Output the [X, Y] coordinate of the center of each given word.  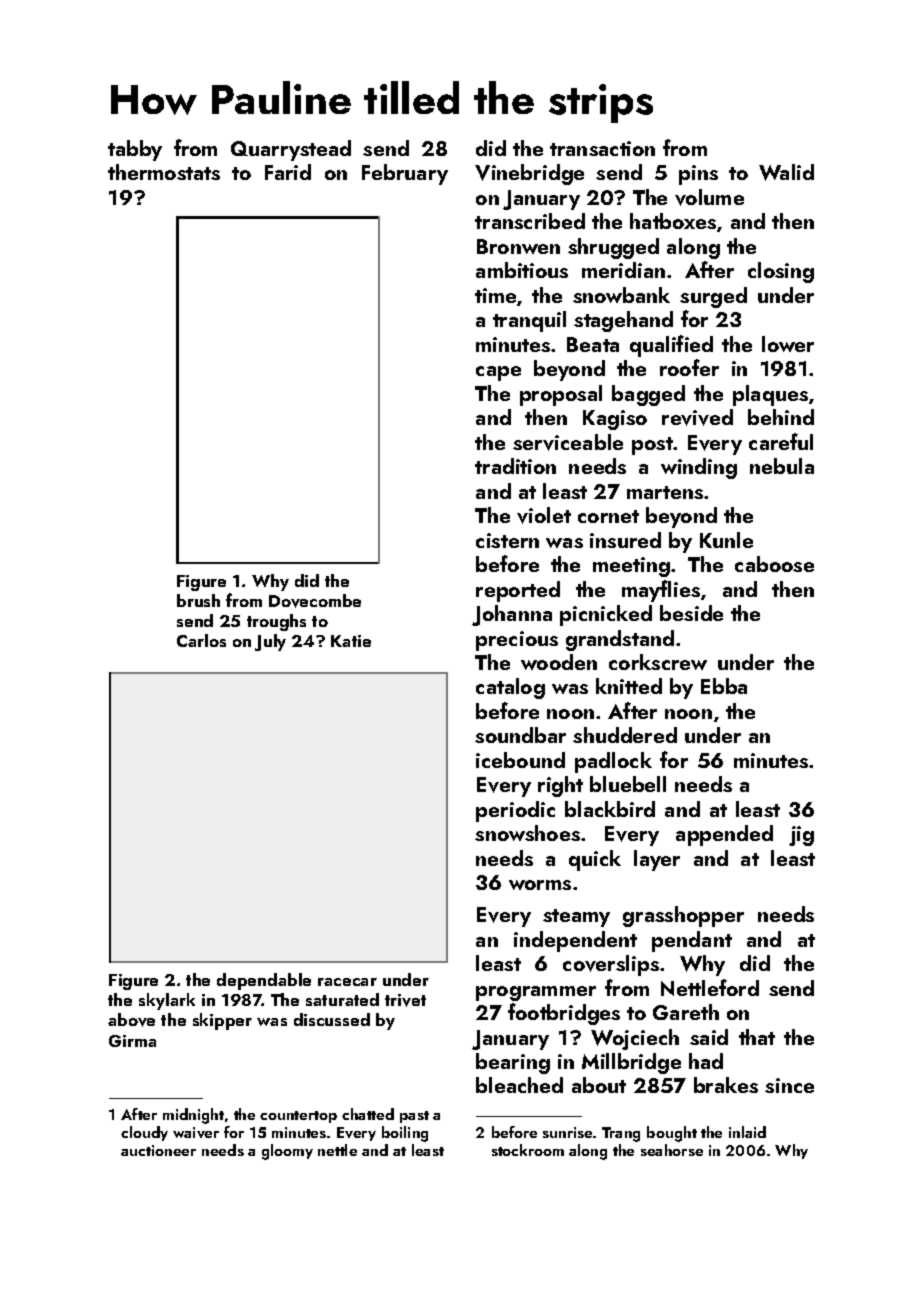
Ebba [724, 686]
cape [498, 373]
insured [625, 540]
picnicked [606, 615]
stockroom [528, 1150]
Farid [288, 172]
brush [198, 600]
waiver [196, 1132]
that [757, 1037]
